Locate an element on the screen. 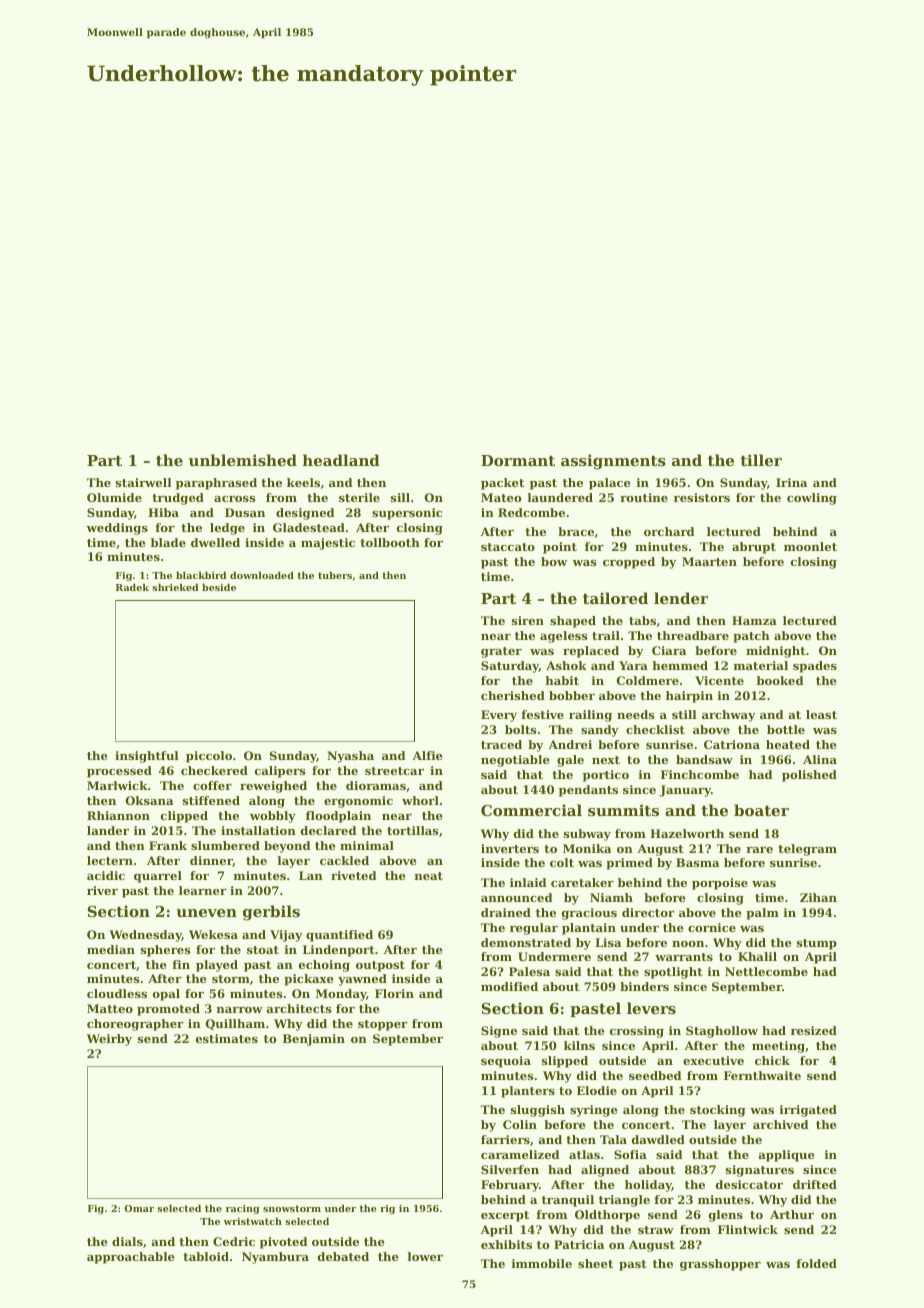  farriers is located at coordinates (505, 1139).
